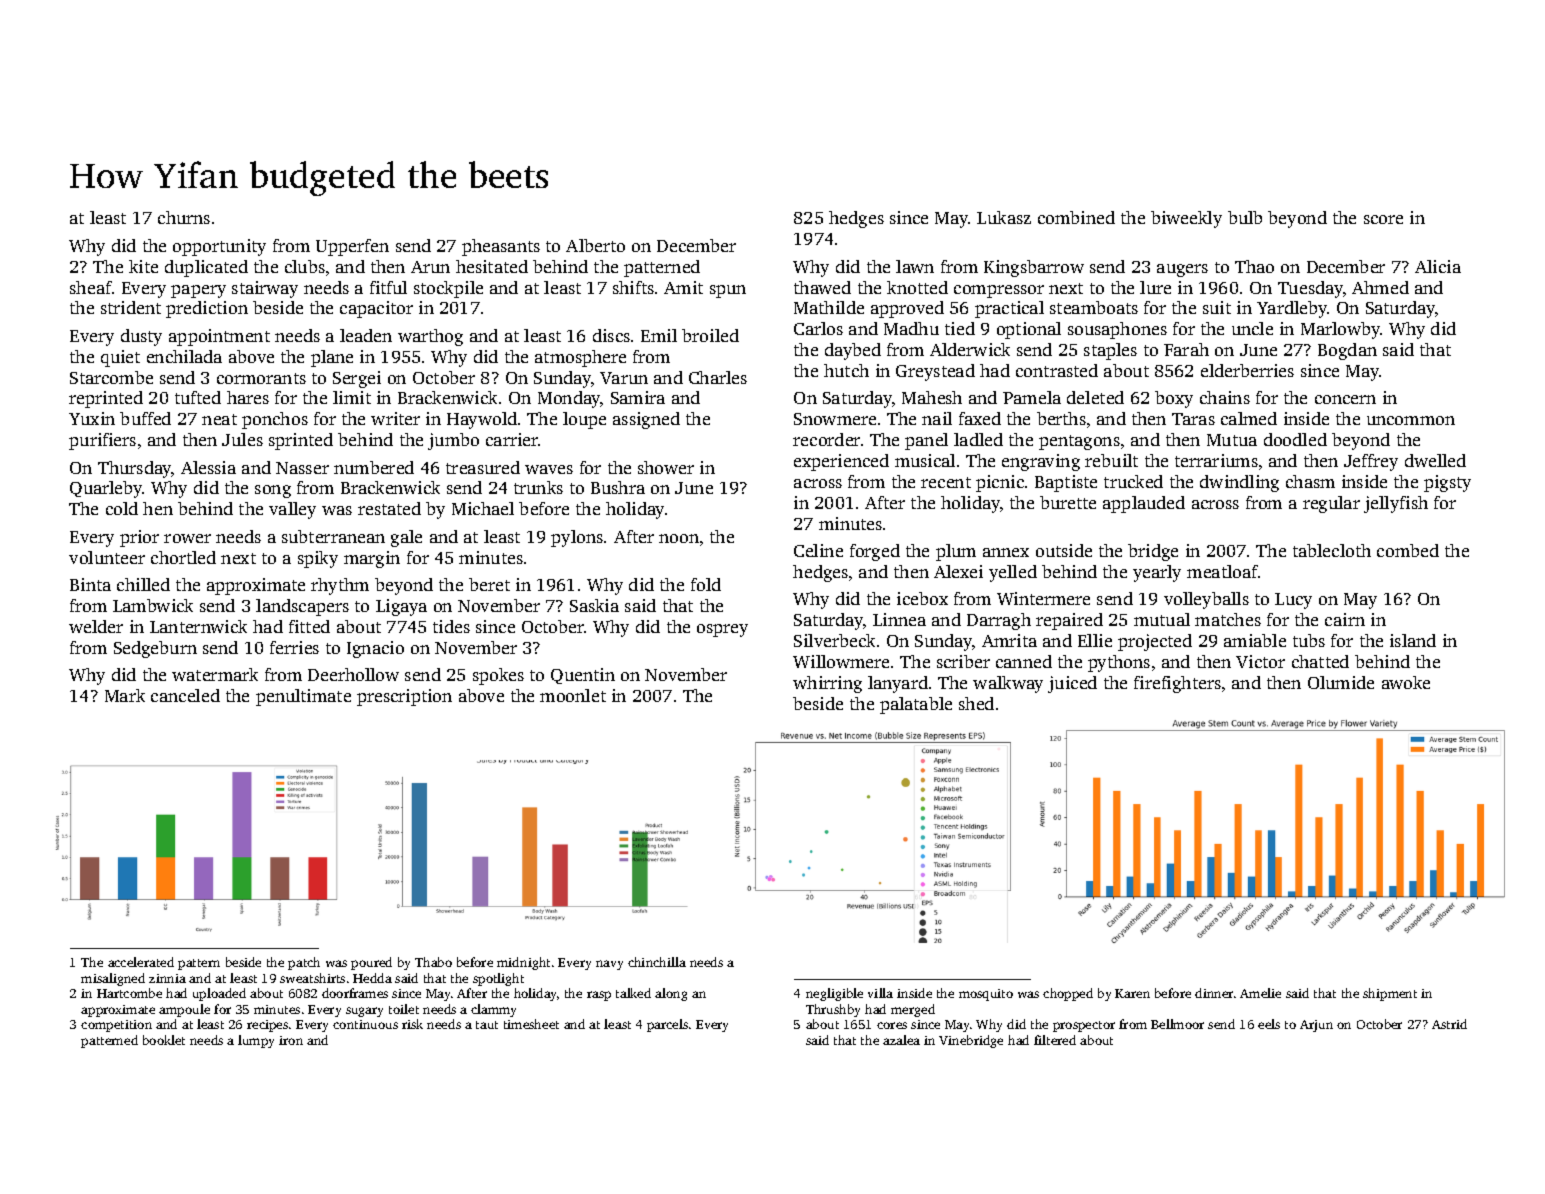 Image resolution: width=1545 pixels, height=1194 pixels. What do you see at coordinates (1245, 217) in the screenshot?
I see `bulb` at bounding box center [1245, 217].
